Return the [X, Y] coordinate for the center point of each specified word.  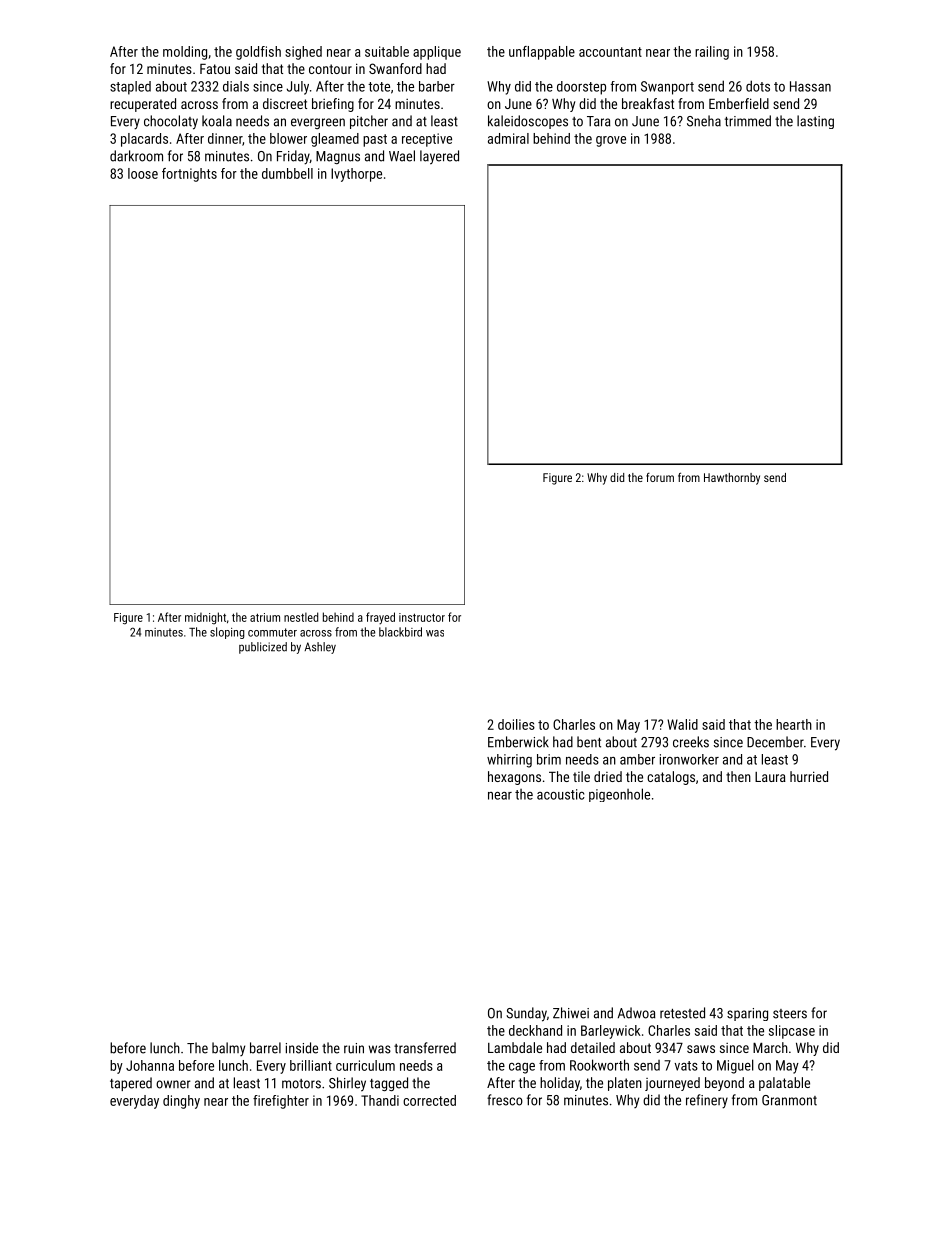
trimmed [748, 121]
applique [437, 53]
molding [185, 53]
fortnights [189, 175]
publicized [263, 648]
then [738, 776]
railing [712, 53]
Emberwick [518, 742]
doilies [516, 724]
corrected [429, 1100]
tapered [131, 1084]
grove [611, 141]
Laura [770, 777]
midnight [205, 618]
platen [625, 1084]
